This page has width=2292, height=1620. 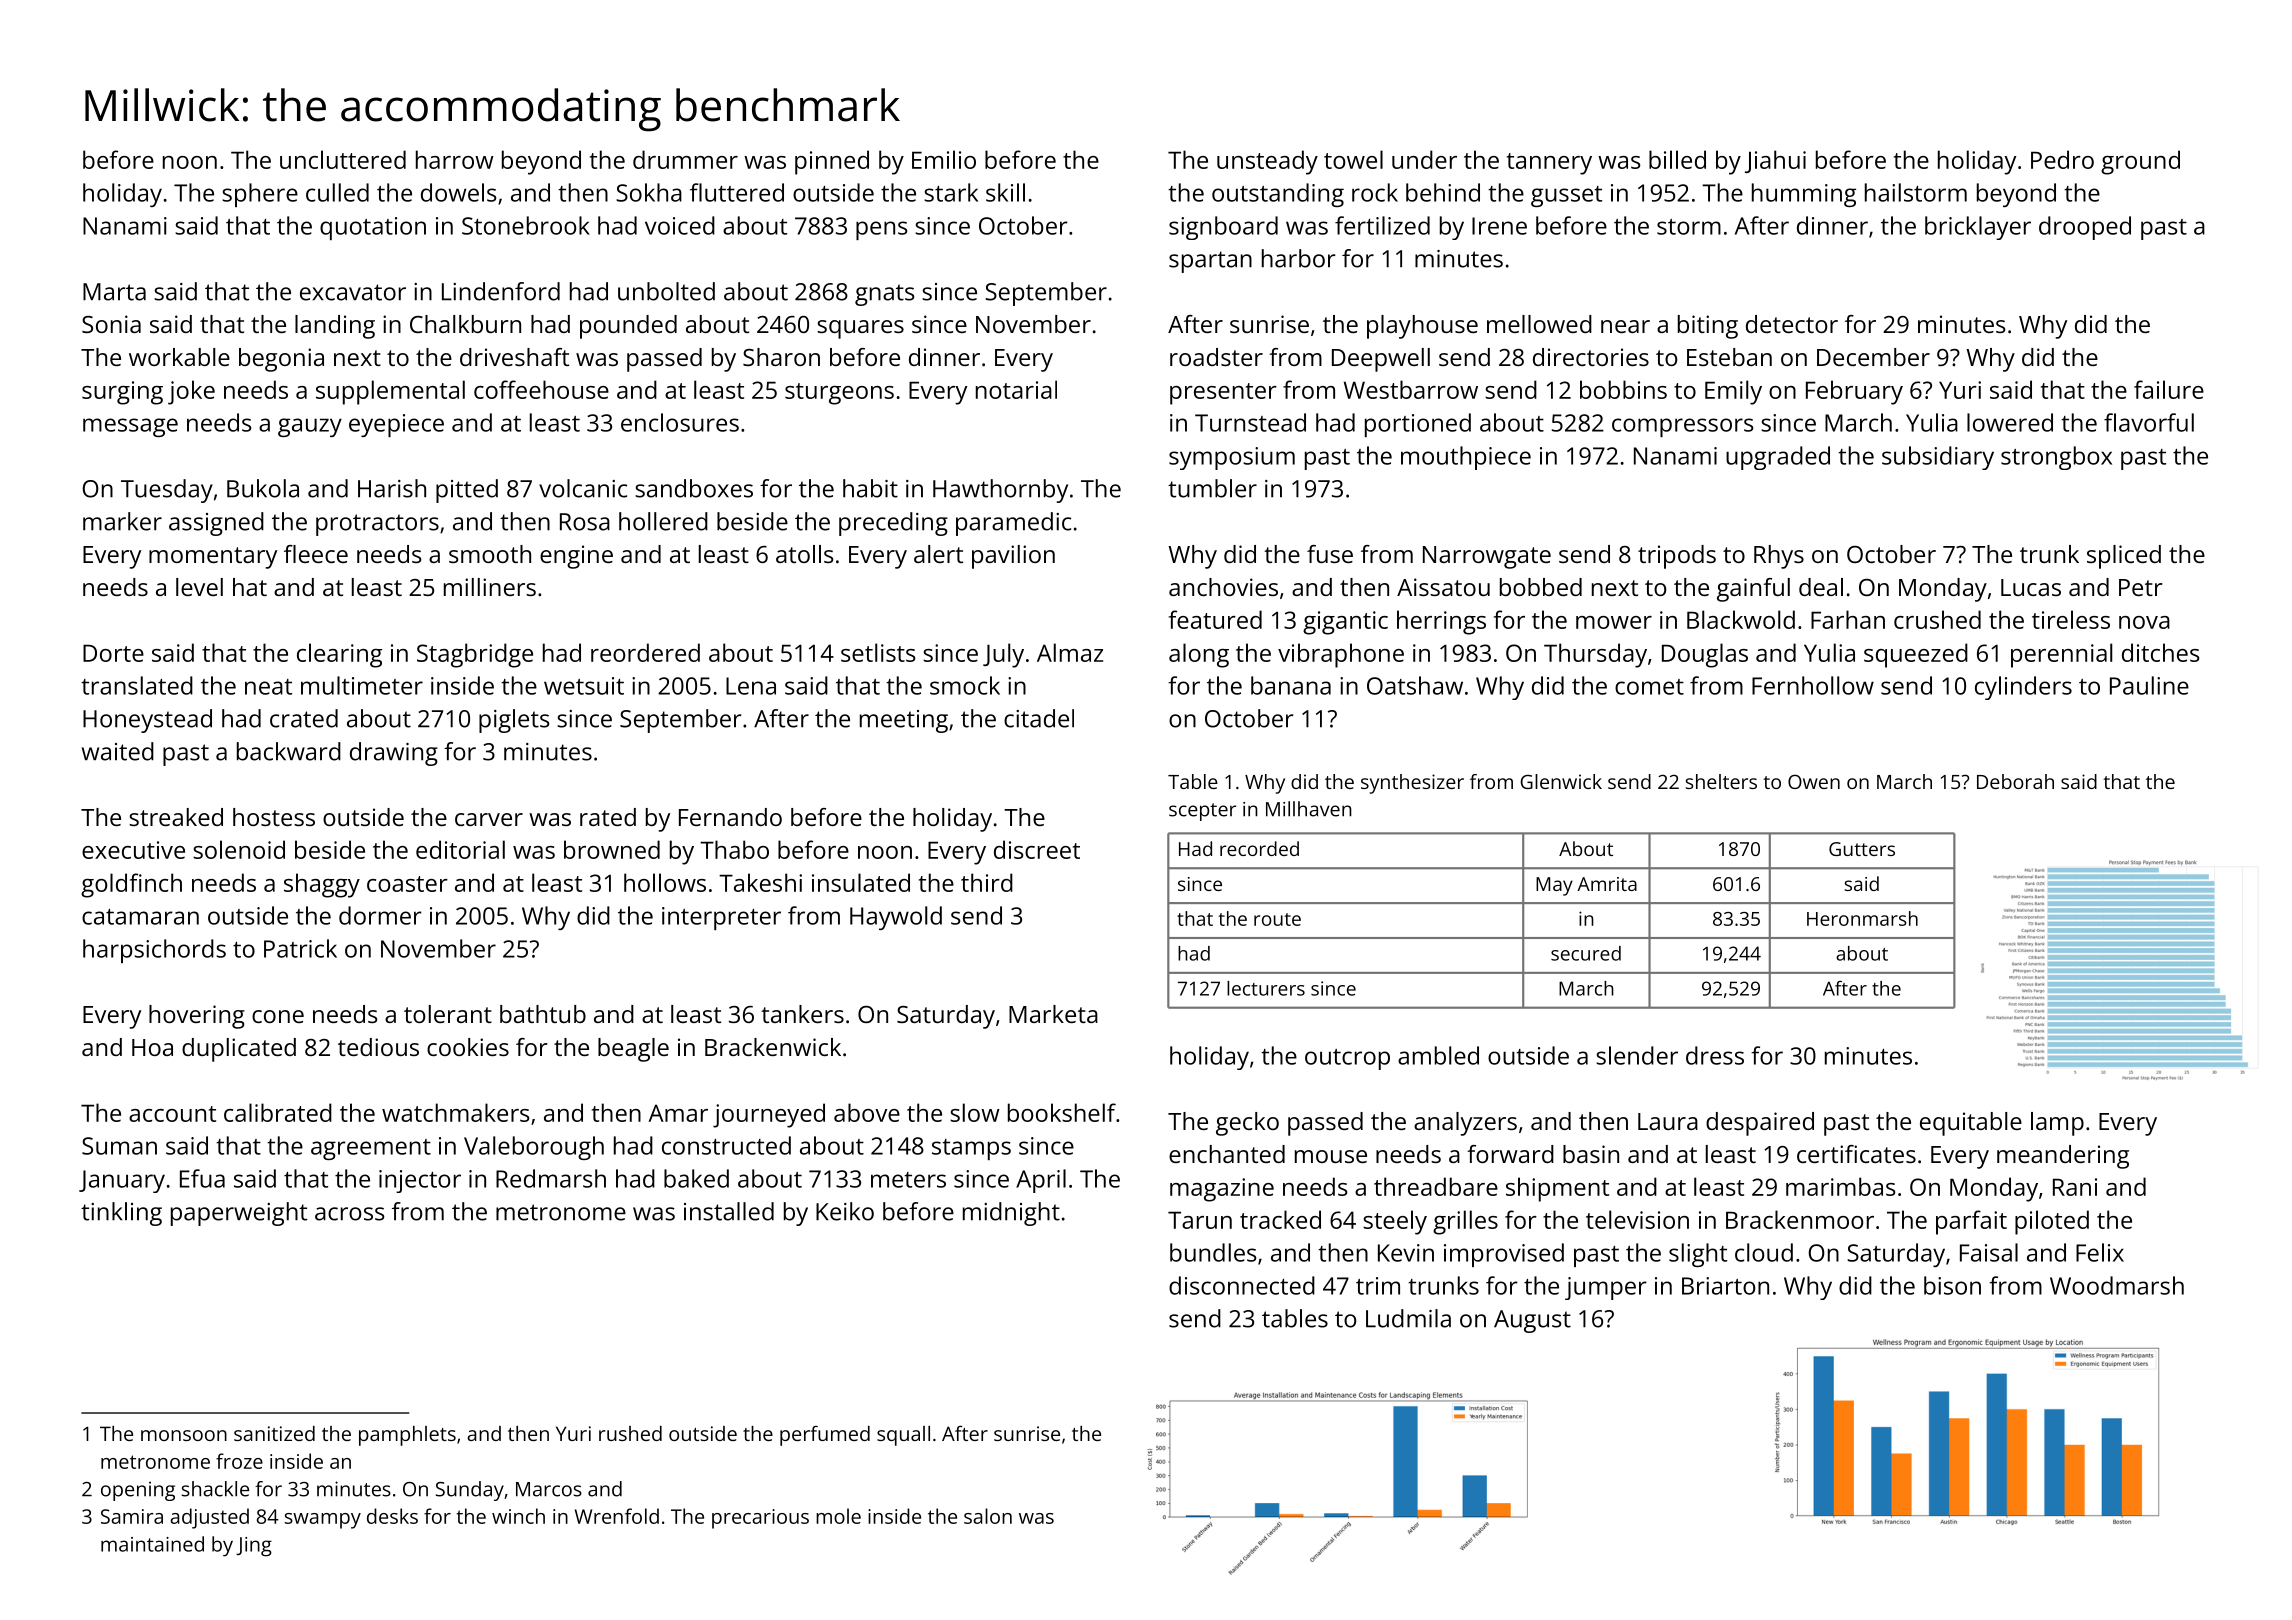 I want to click on lecturers, so click(x=1266, y=988).
